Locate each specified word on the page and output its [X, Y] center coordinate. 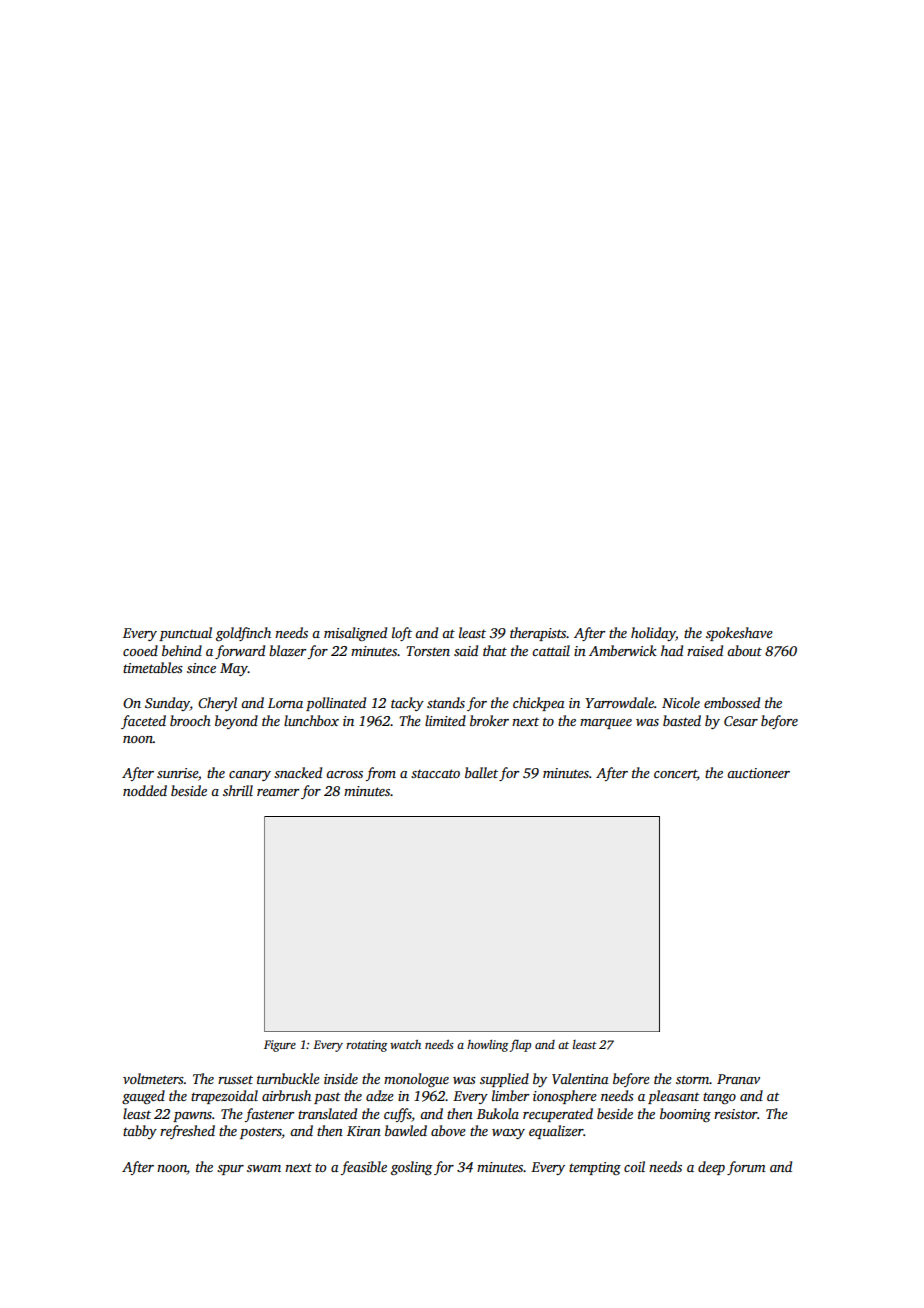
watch [405, 1044]
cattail [551, 650]
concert [675, 775]
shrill [238, 790]
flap [520, 1045]
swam [264, 1168]
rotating [366, 1046]
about [744, 650]
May [234, 669]
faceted [143, 722]
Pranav [738, 1079]
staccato [435, 773]
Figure [280, 1046]
